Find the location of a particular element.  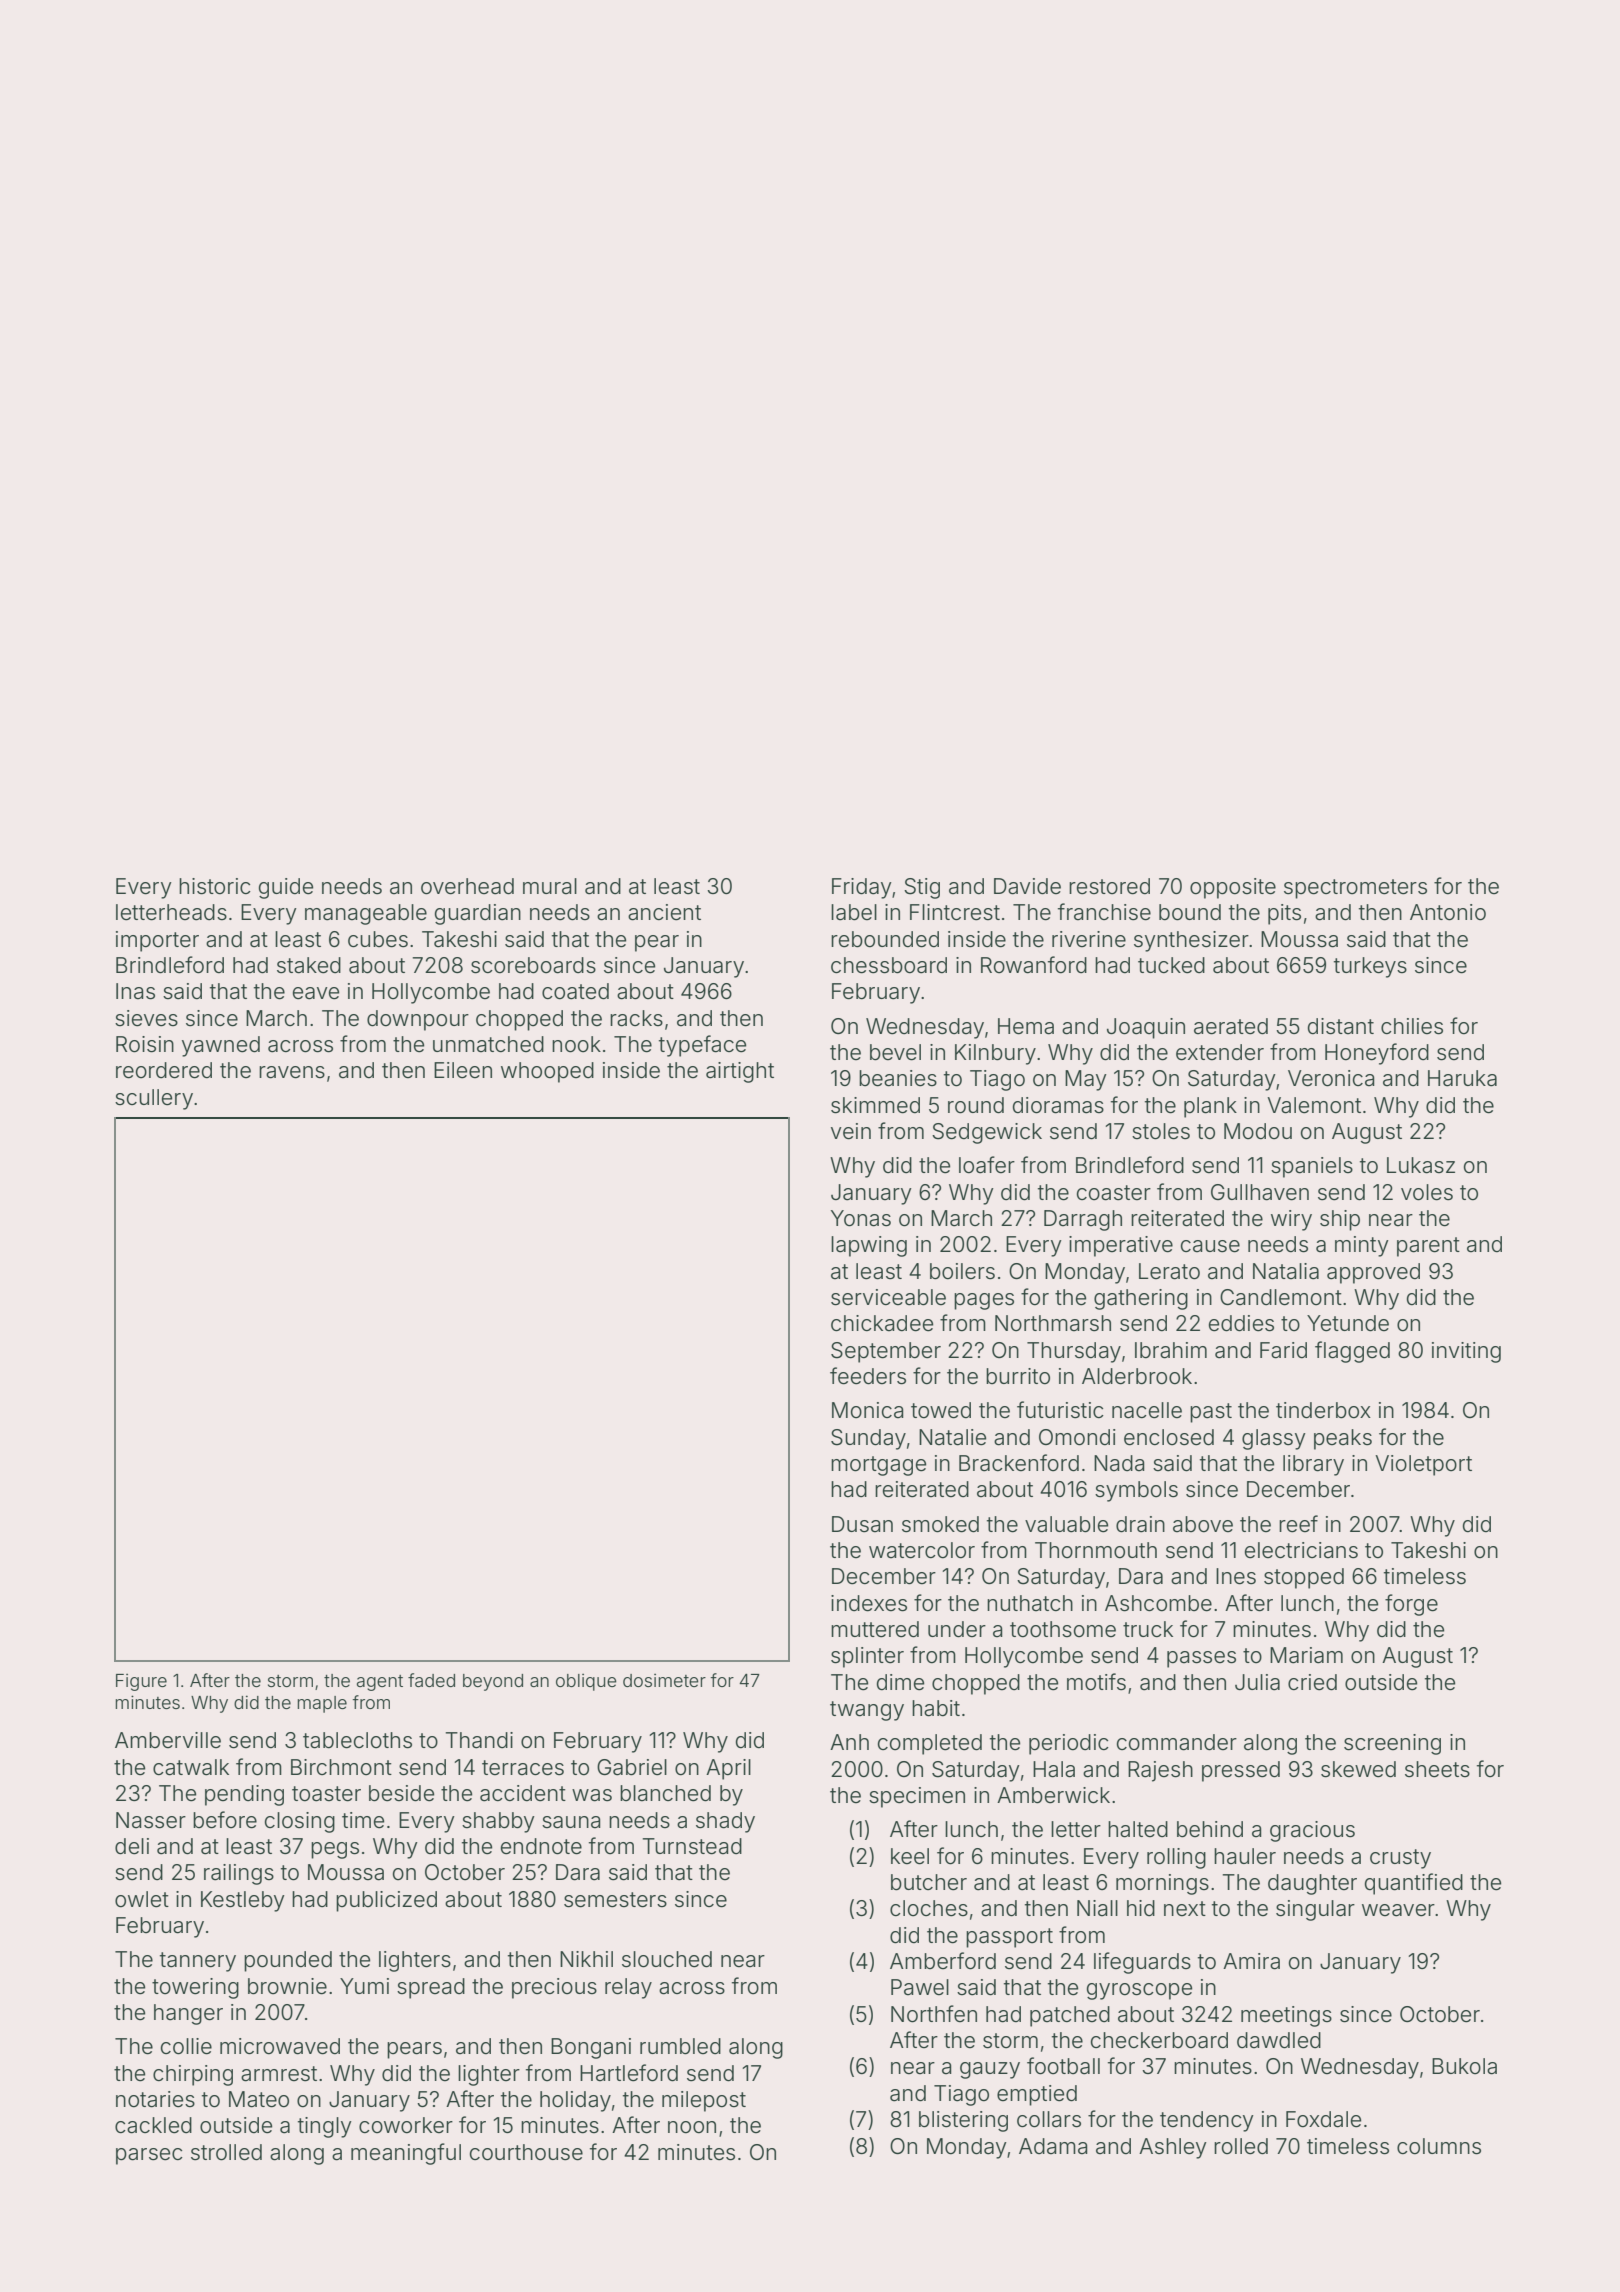

cloches is located at coordinates (929, 1908).
